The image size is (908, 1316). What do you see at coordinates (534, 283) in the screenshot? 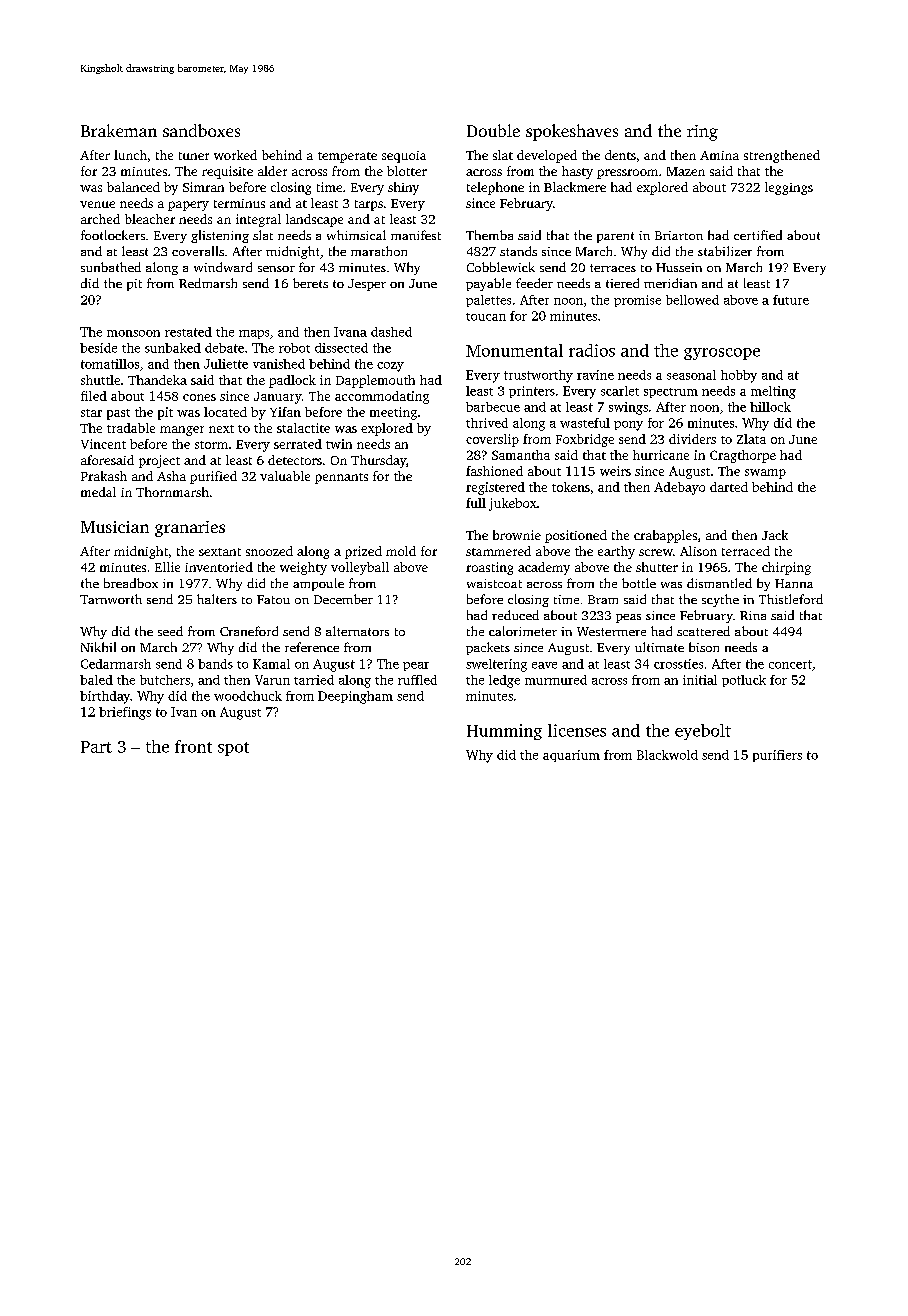
I see `feeder` at bounding box center [534, 283].
